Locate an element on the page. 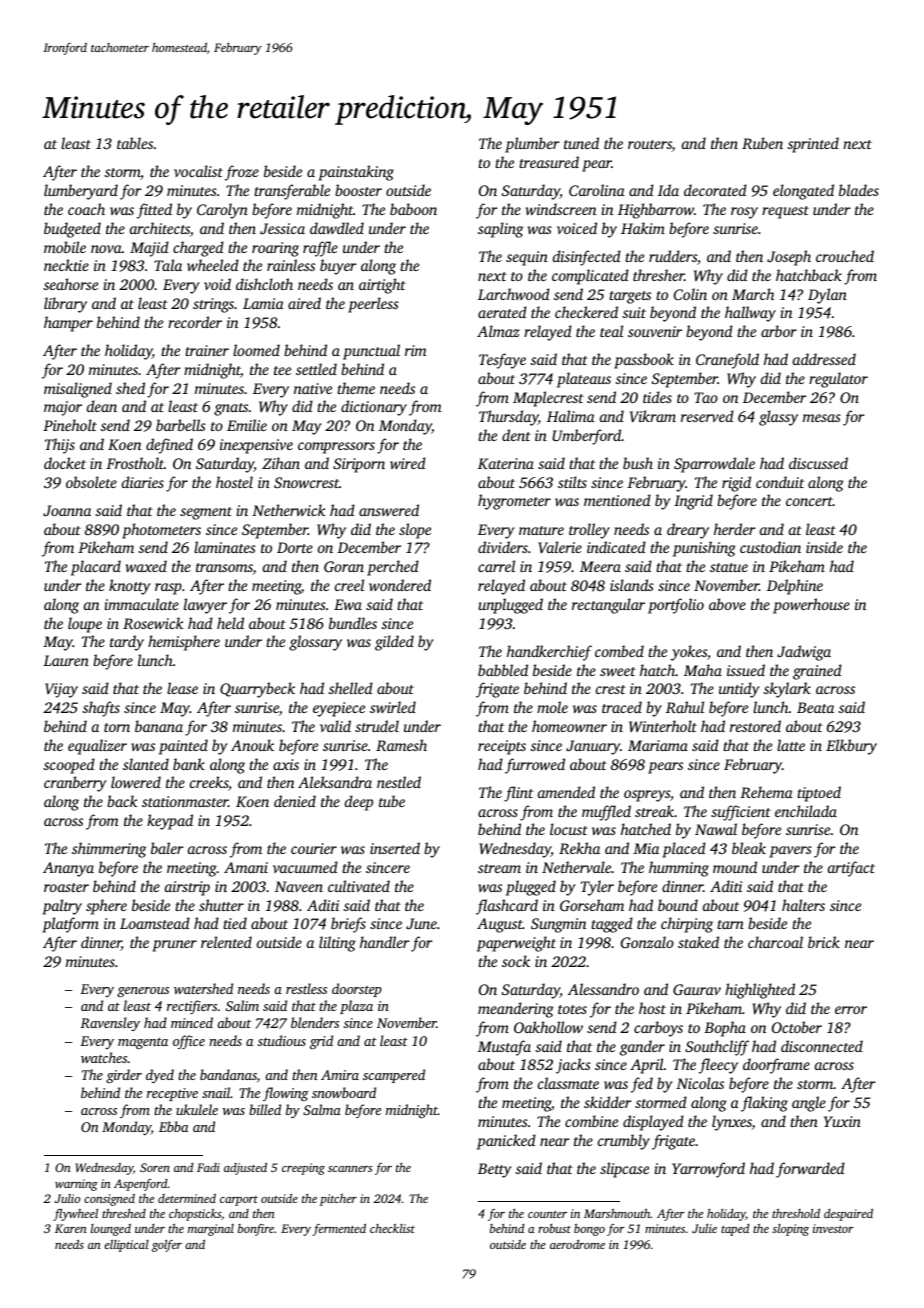 This page has height=1308, width=924. valid is located at coordinates (335, 726).
